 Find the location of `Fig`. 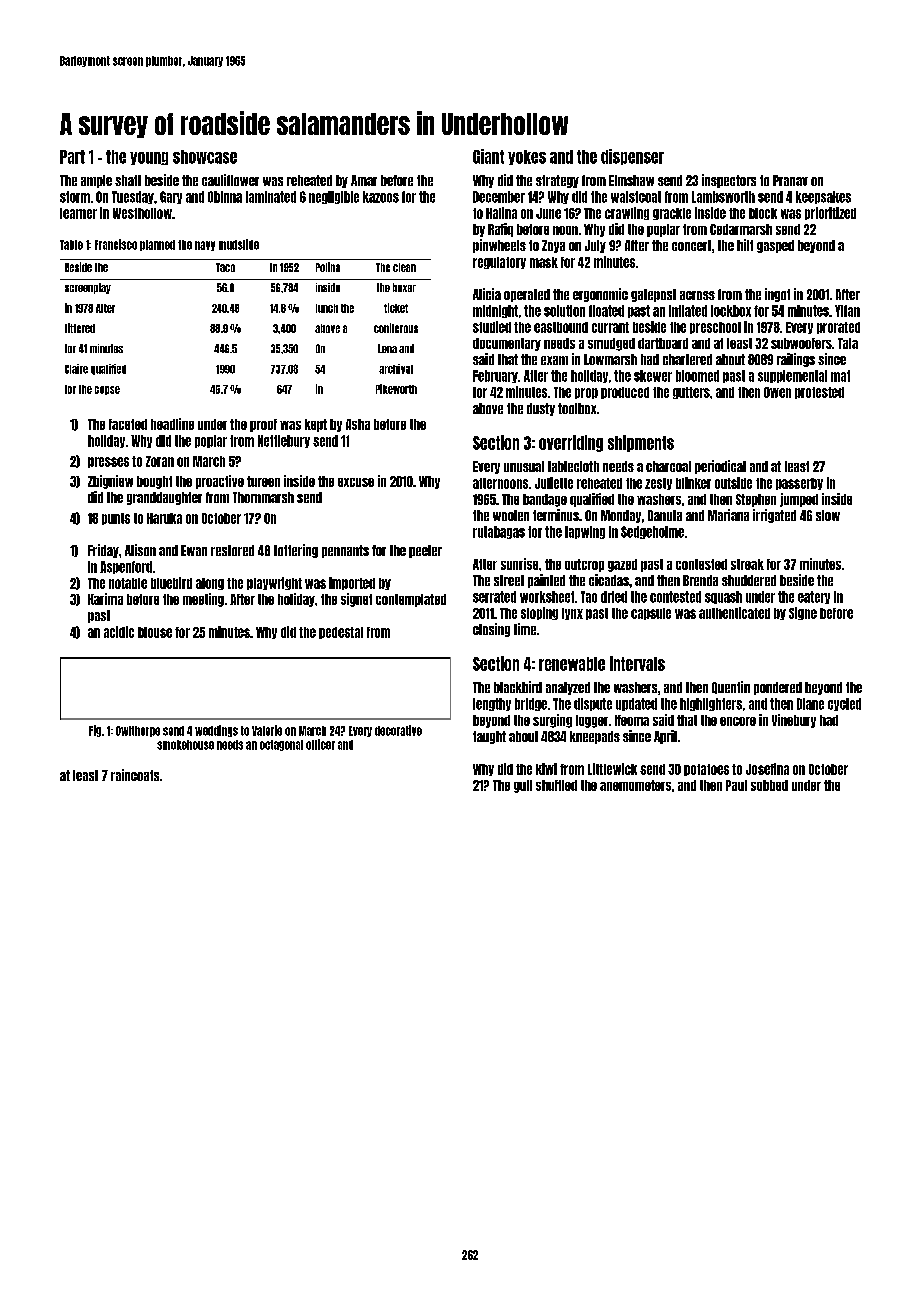

Fig is located at coordinates (95, 731).
